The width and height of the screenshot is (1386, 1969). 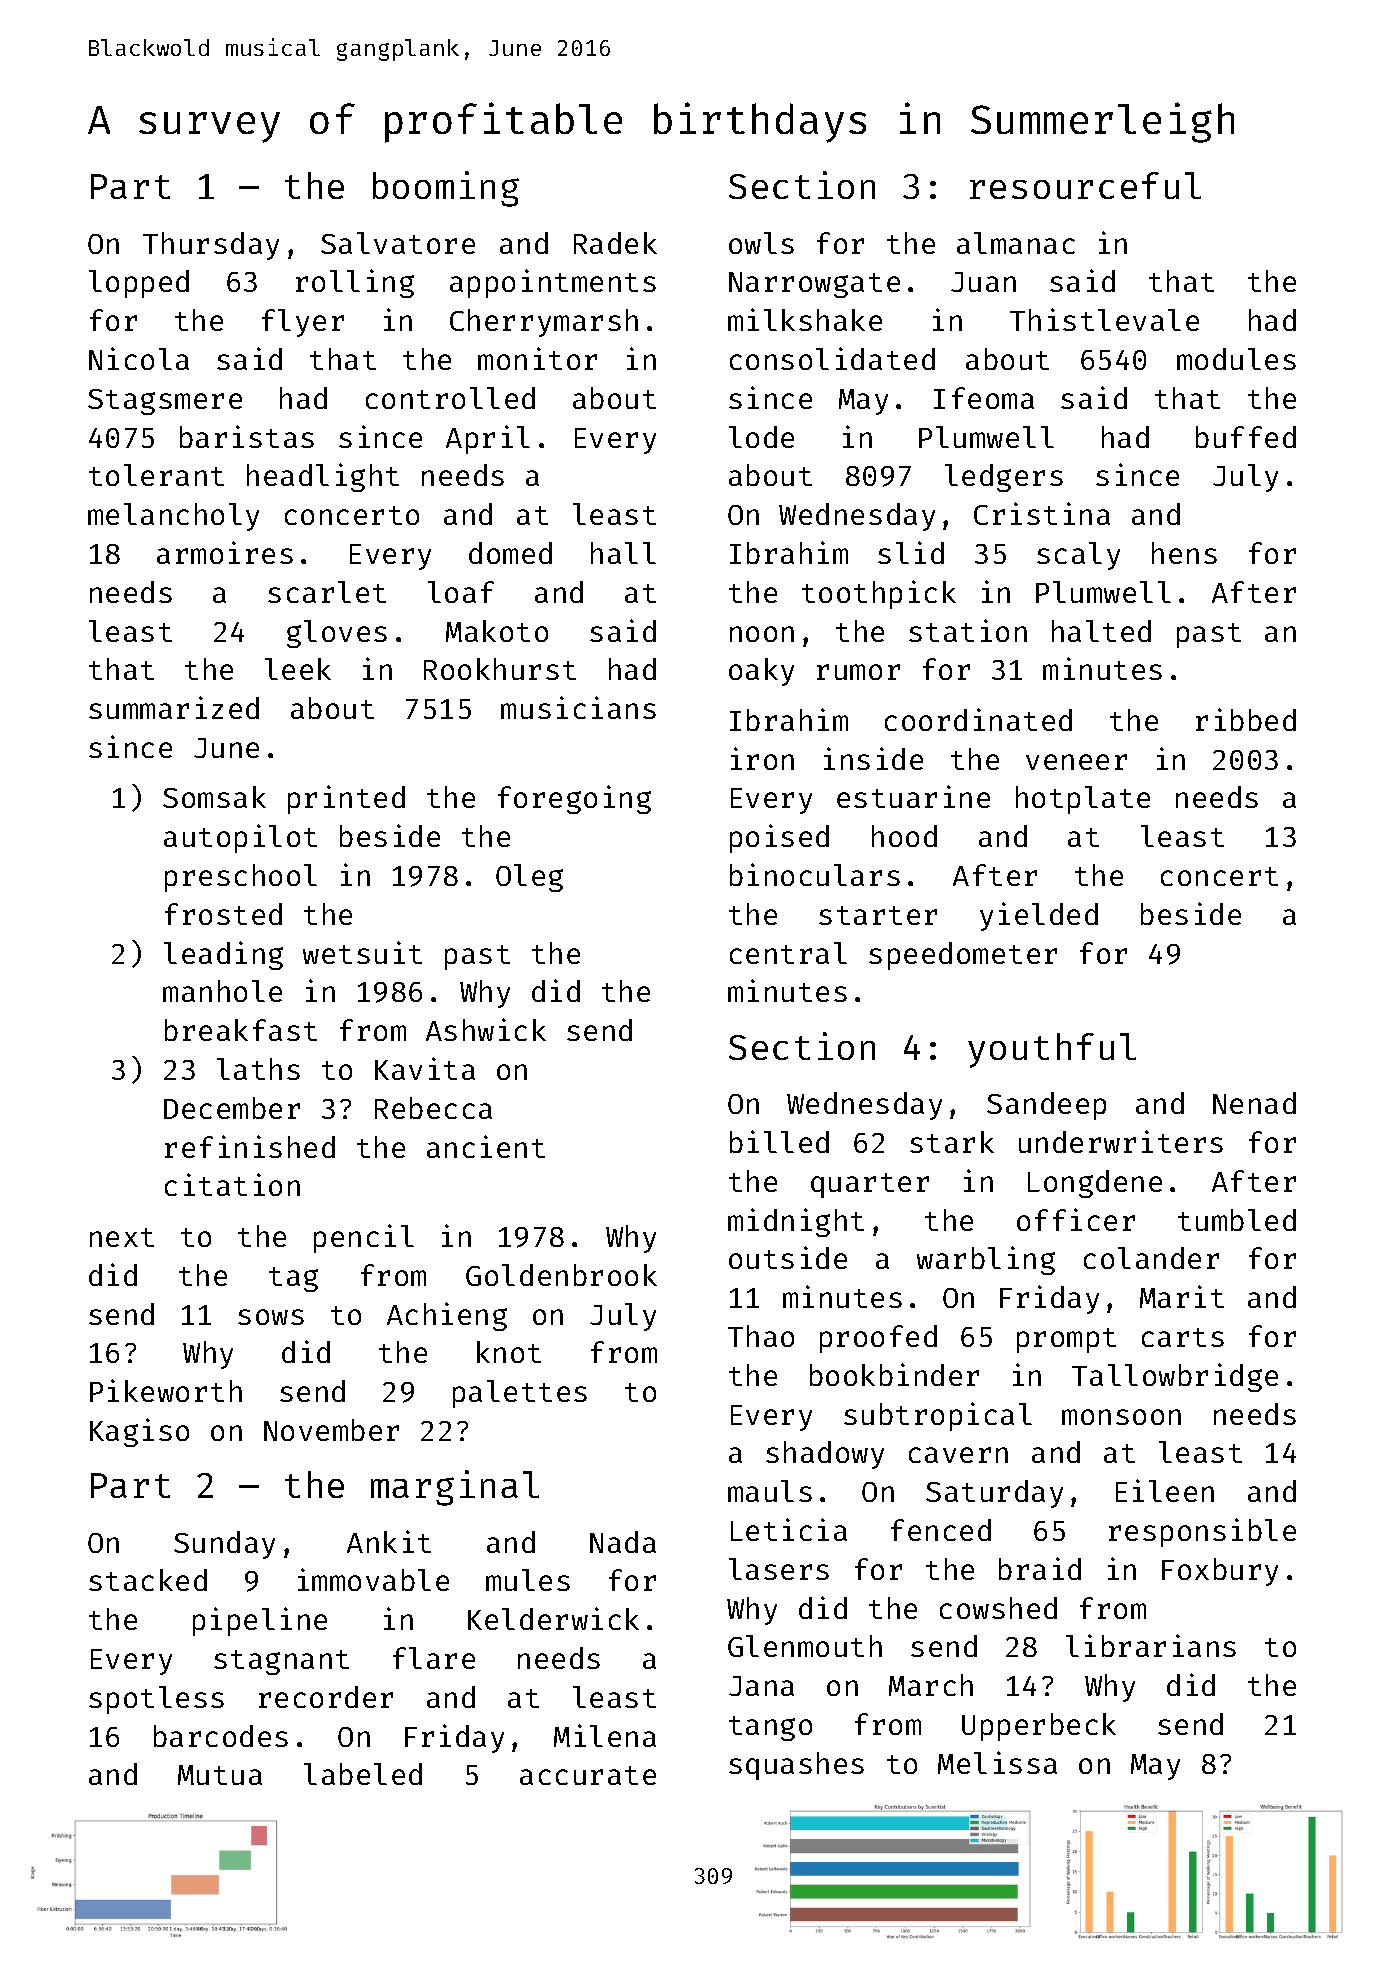 I want to click on halted, so click(x=1101, y=631).
